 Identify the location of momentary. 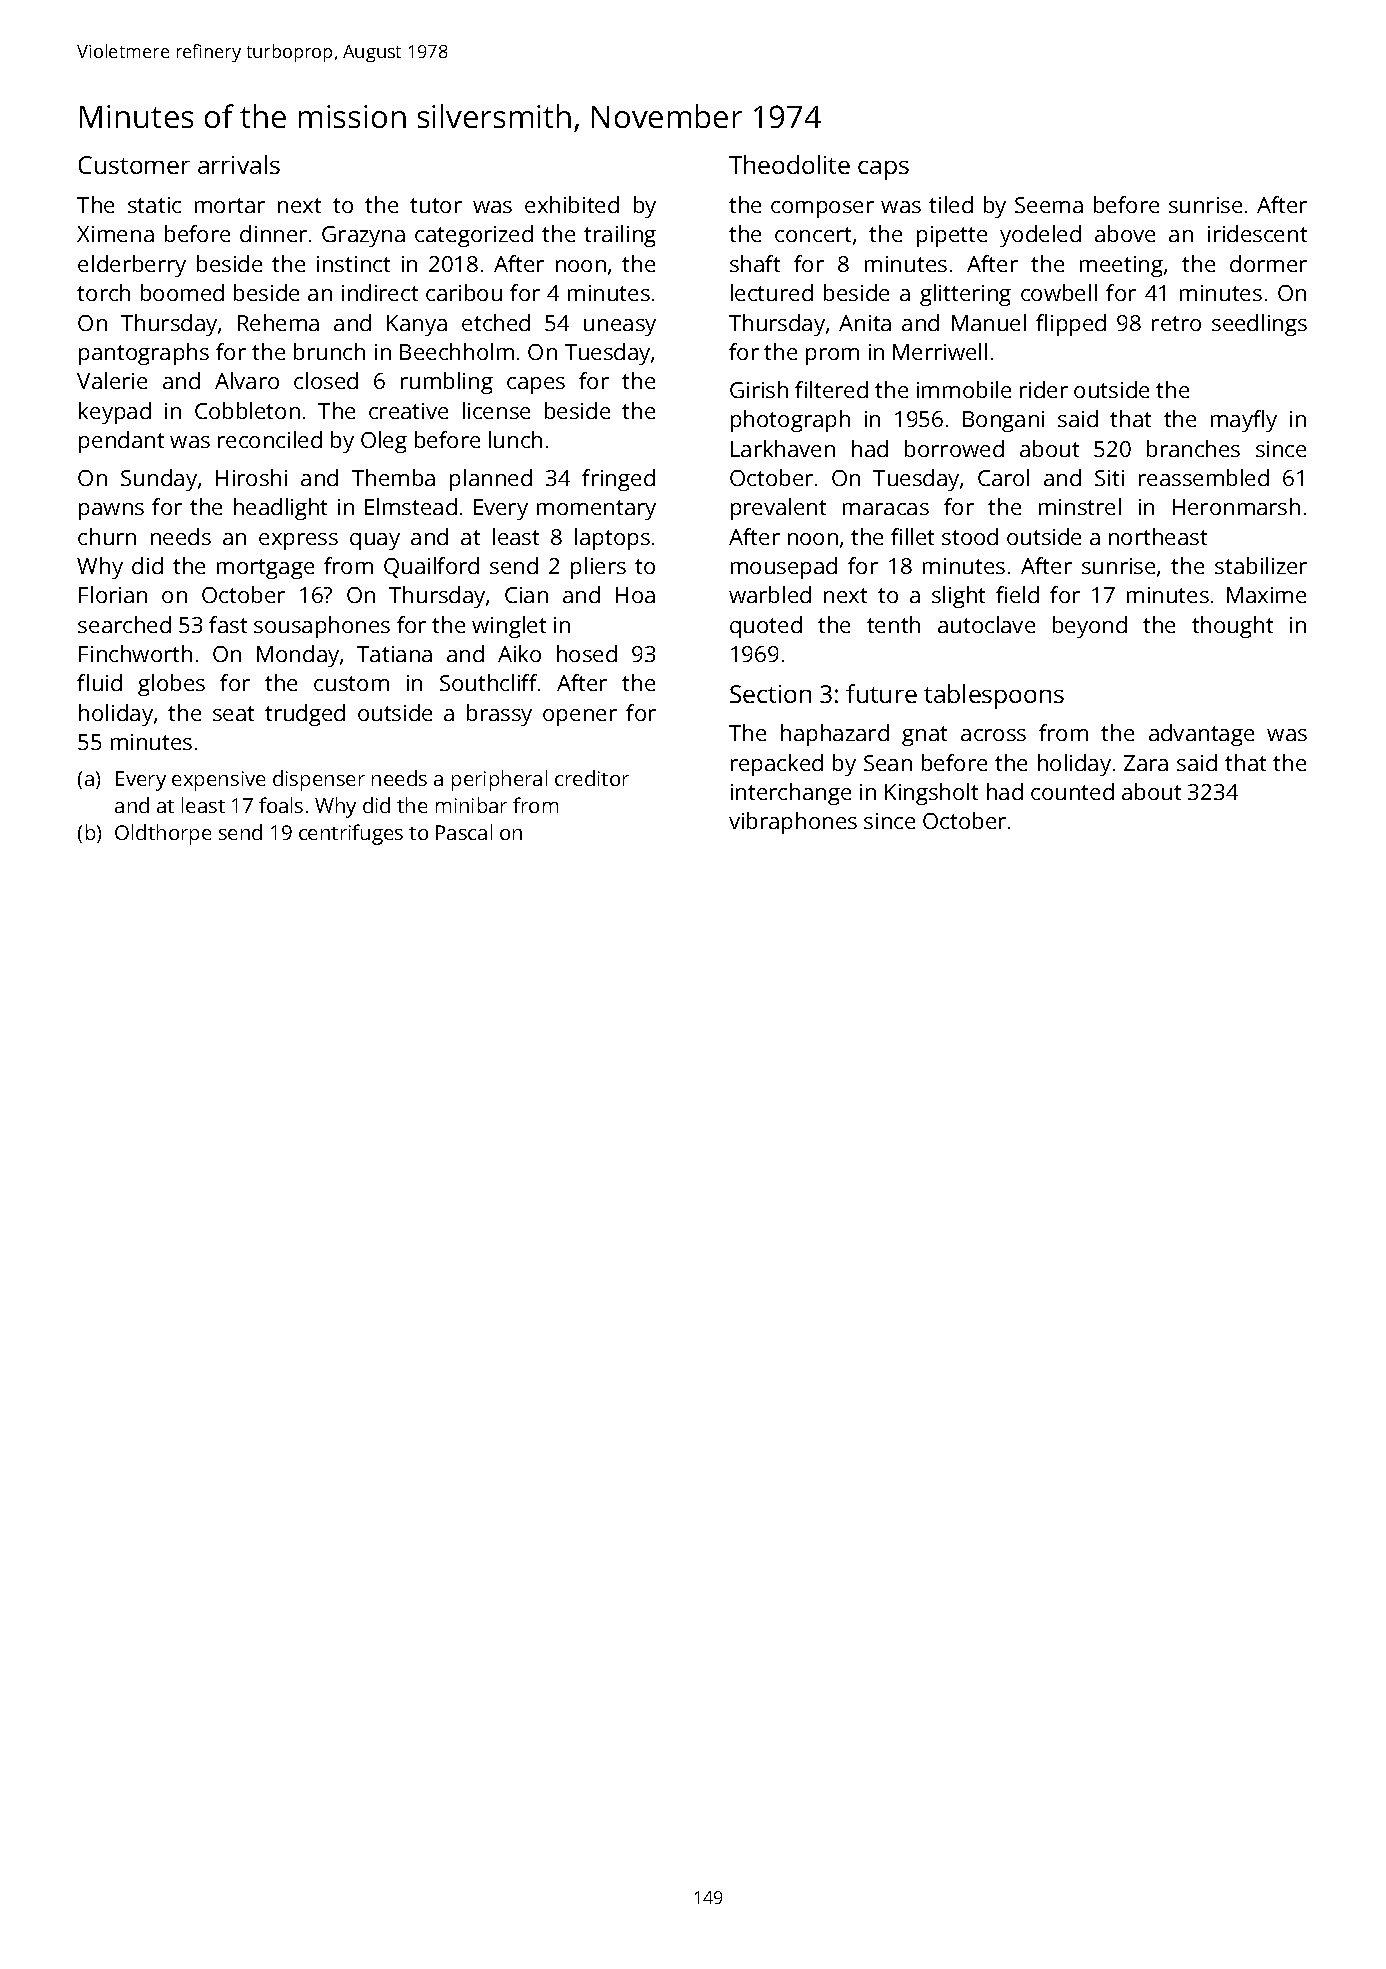
(596, 510).
